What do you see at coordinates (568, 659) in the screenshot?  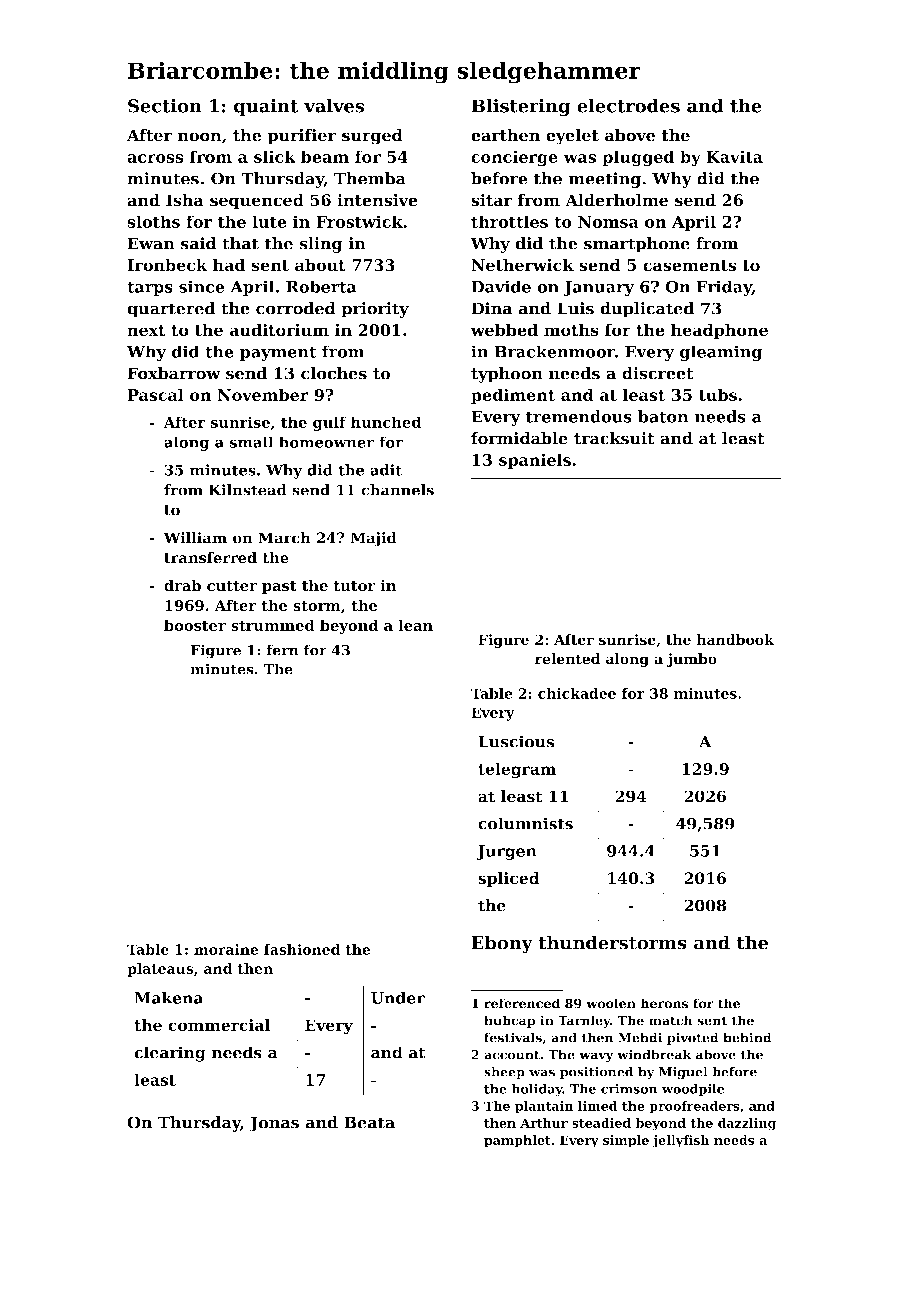 I see `relented` at bounding box center [568, 659].
